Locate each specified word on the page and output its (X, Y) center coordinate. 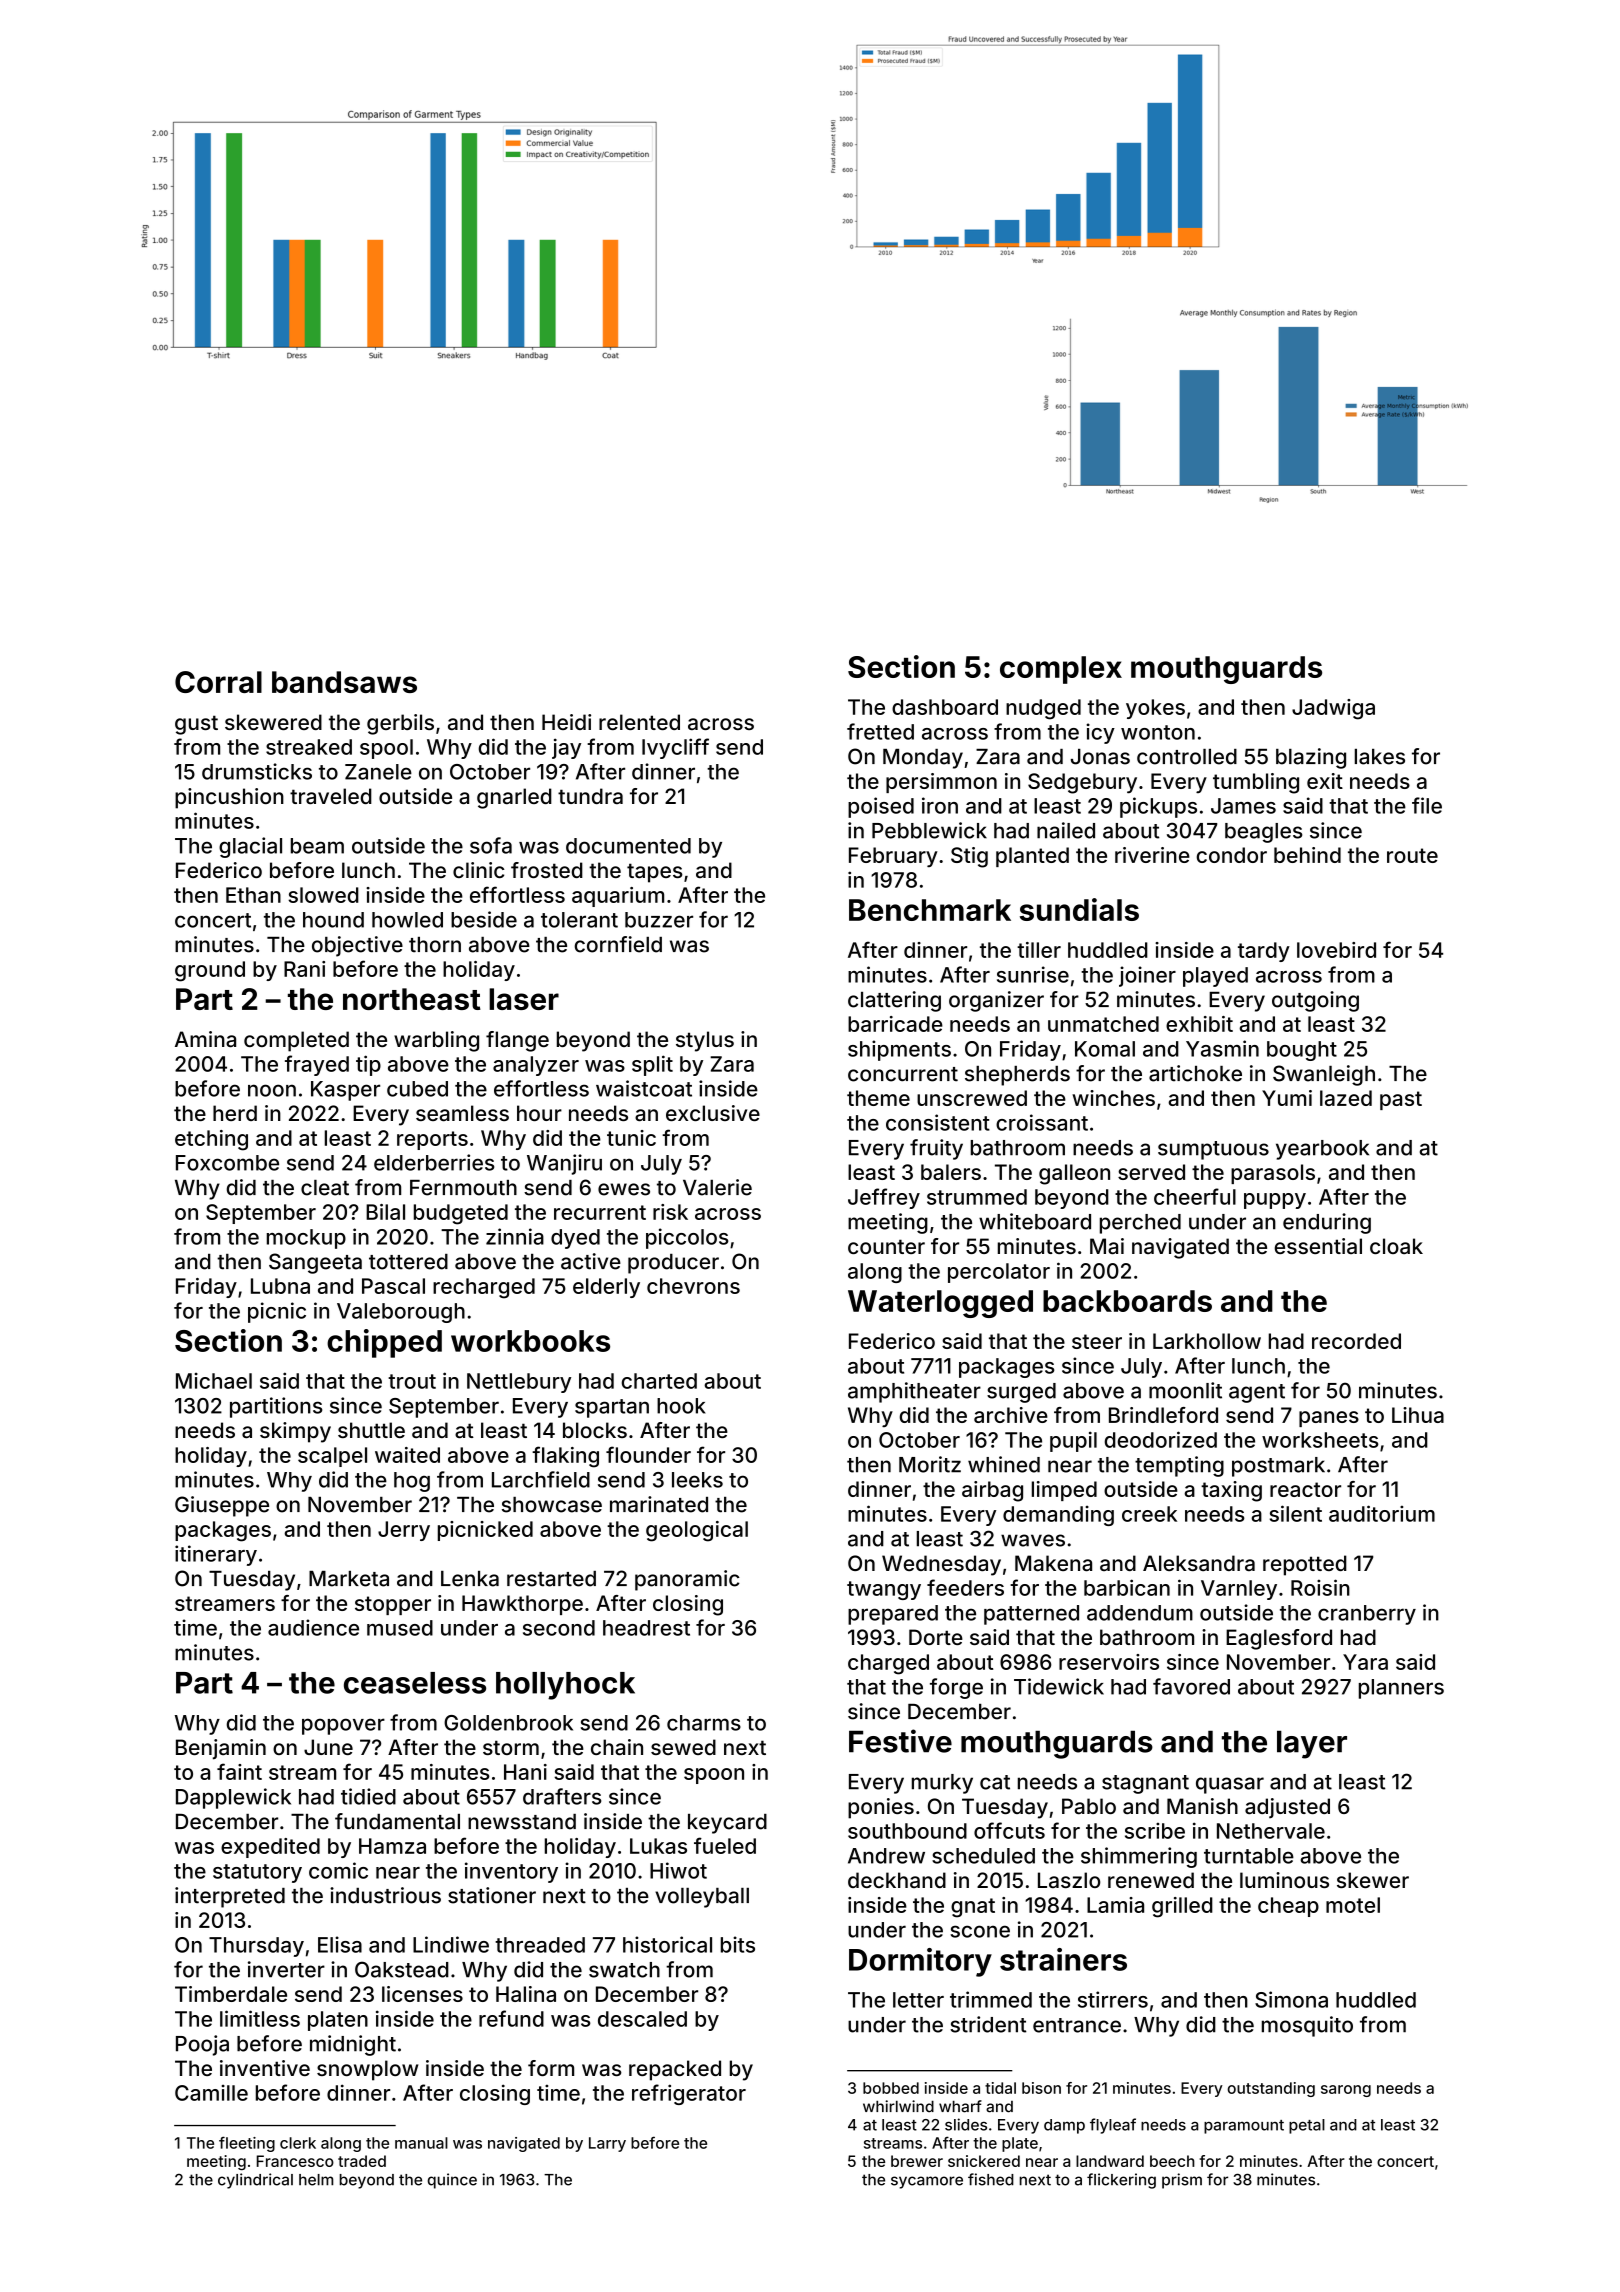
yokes (1155, 709)
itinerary (216, 1555)
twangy (884, 1590)
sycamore (927, 2182)
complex (1061, 670)
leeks (697, 1480)
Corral (218, 682)
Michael (214, 1381)
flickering (1121, 2181)
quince (452, 2181)
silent (1296, 1513)
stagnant (1145, 1784)
